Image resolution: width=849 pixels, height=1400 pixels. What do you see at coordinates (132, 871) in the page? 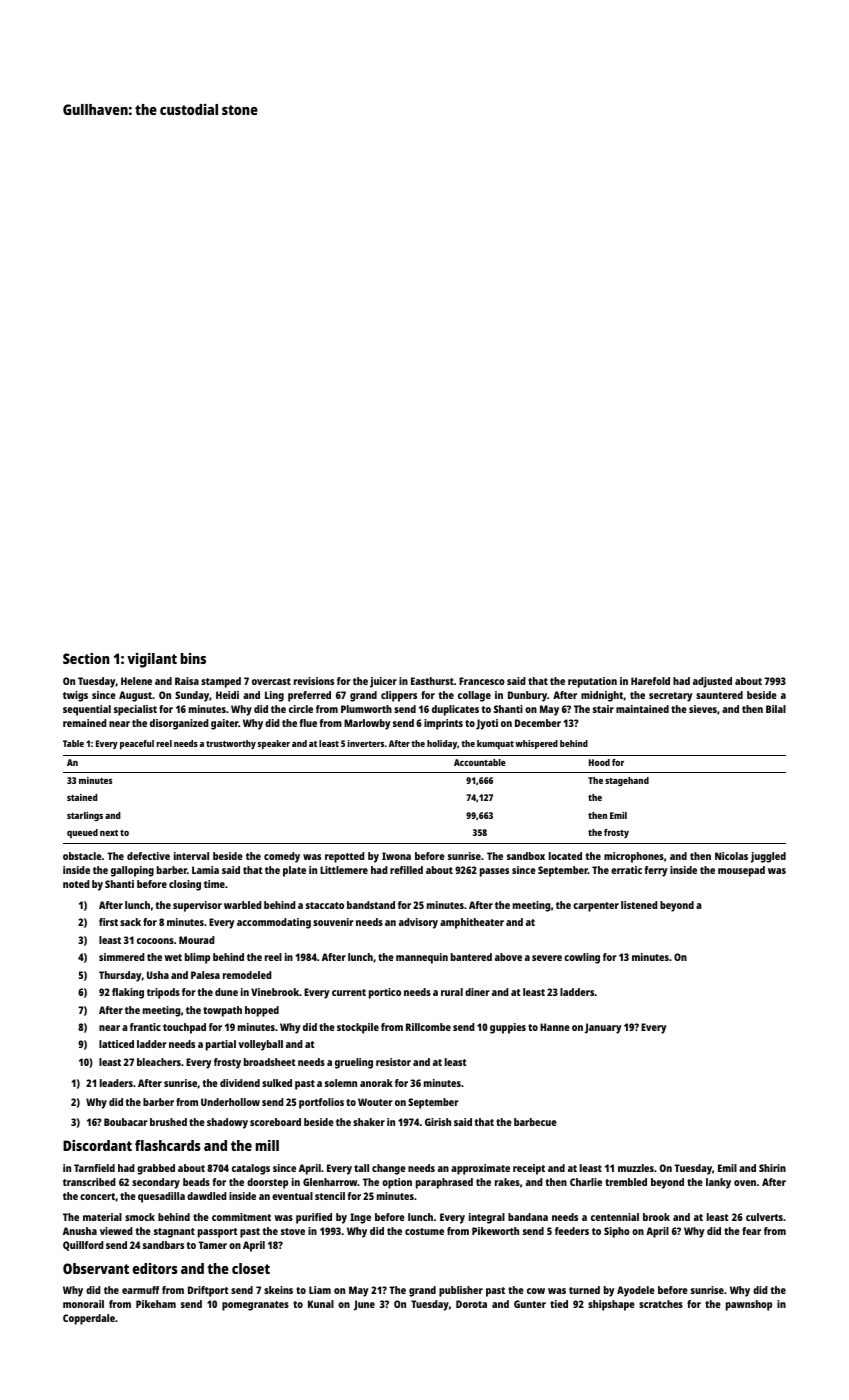
I see `galloping` at bounding box center [132, 871].
